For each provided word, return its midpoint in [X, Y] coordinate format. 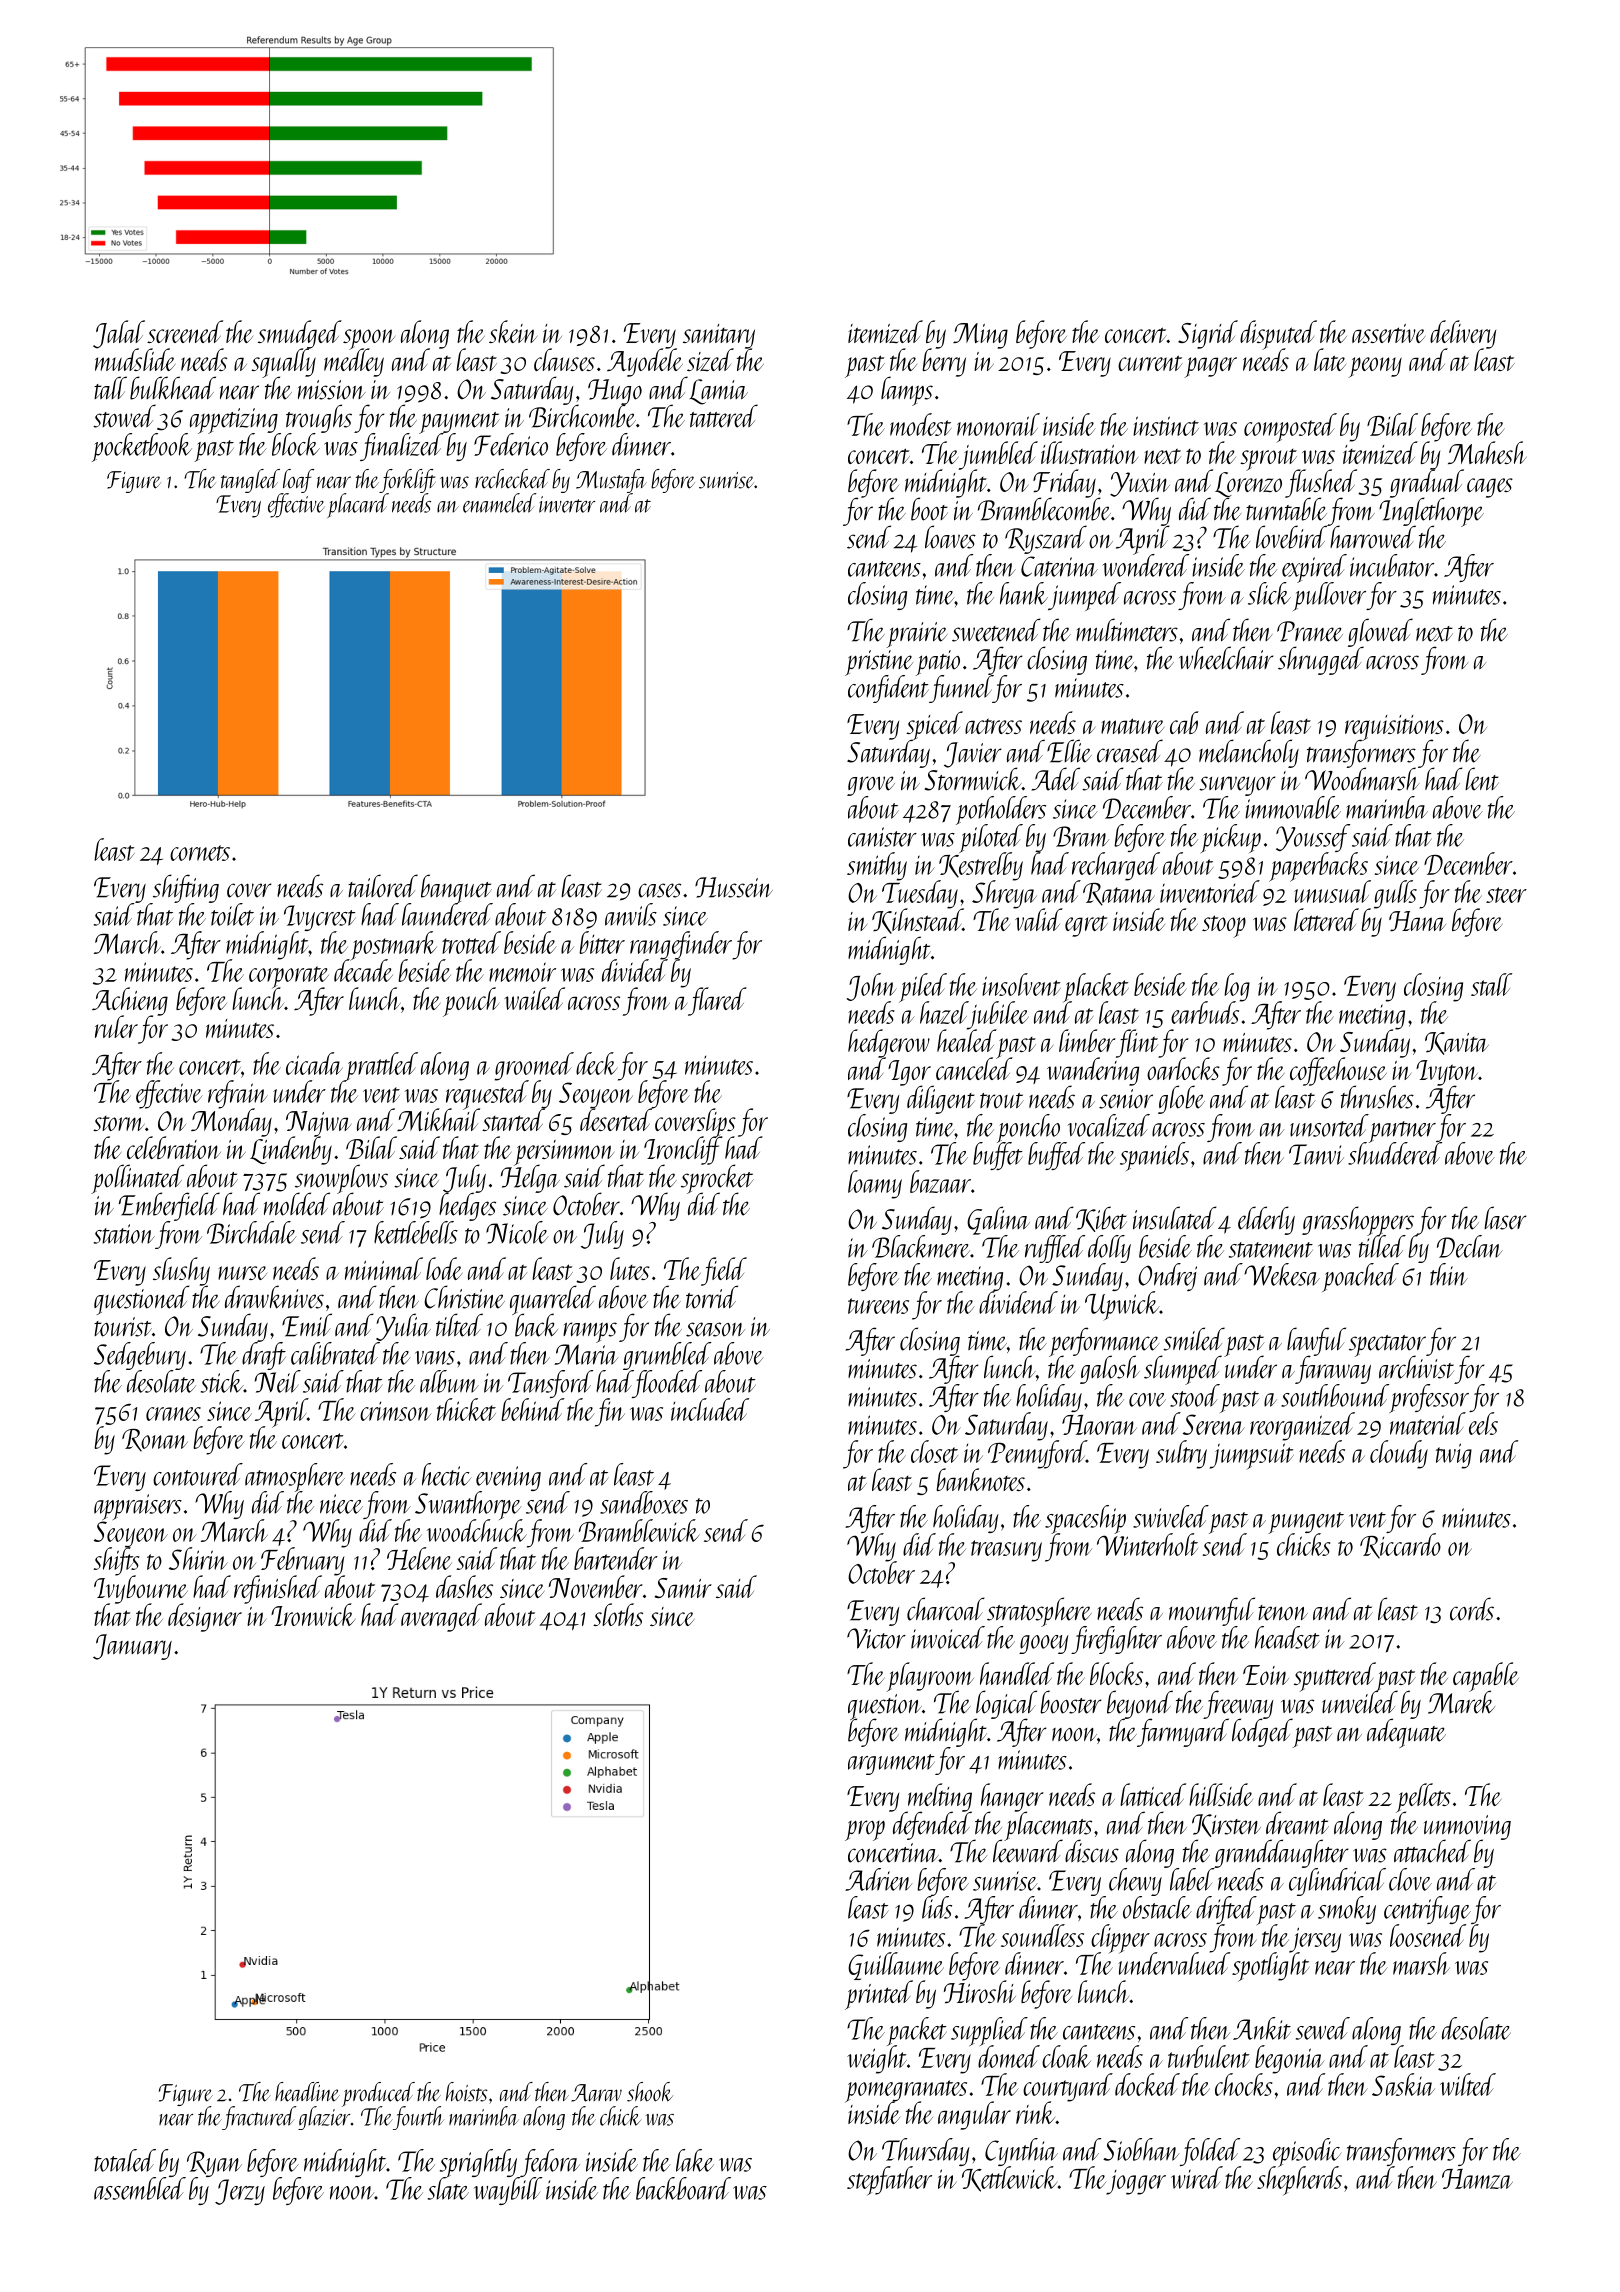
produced [378, 2094]
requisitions [1394, 727]
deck [597, 1063]
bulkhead [173, 388]
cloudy [1399, 1454]
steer [1506, 895]
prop [865, 1830]
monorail [998, 424]
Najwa [318, 1124]
